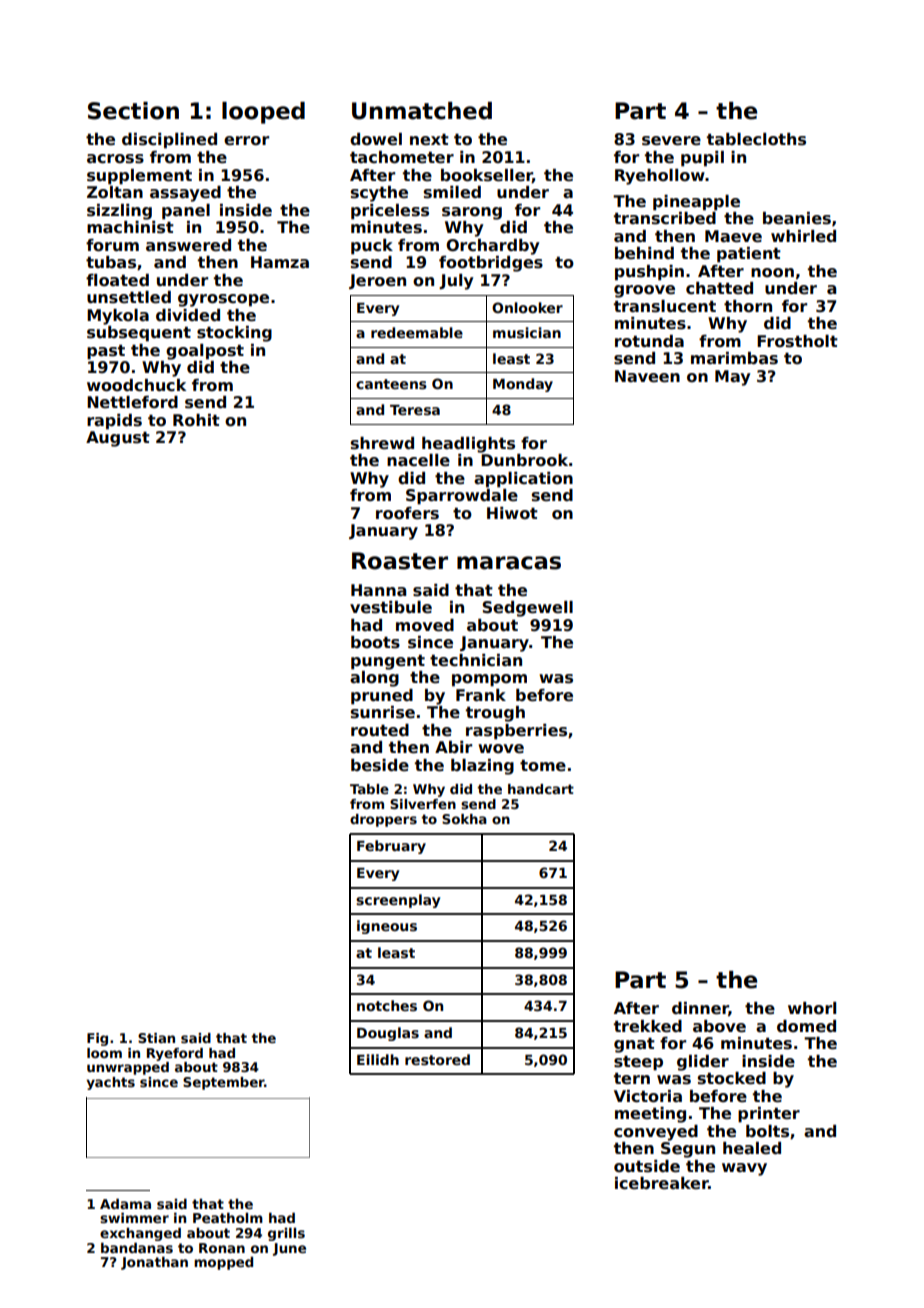  Describe the element at coordinates (104, 1053) in the screenshot. I see `loom` at that location.
